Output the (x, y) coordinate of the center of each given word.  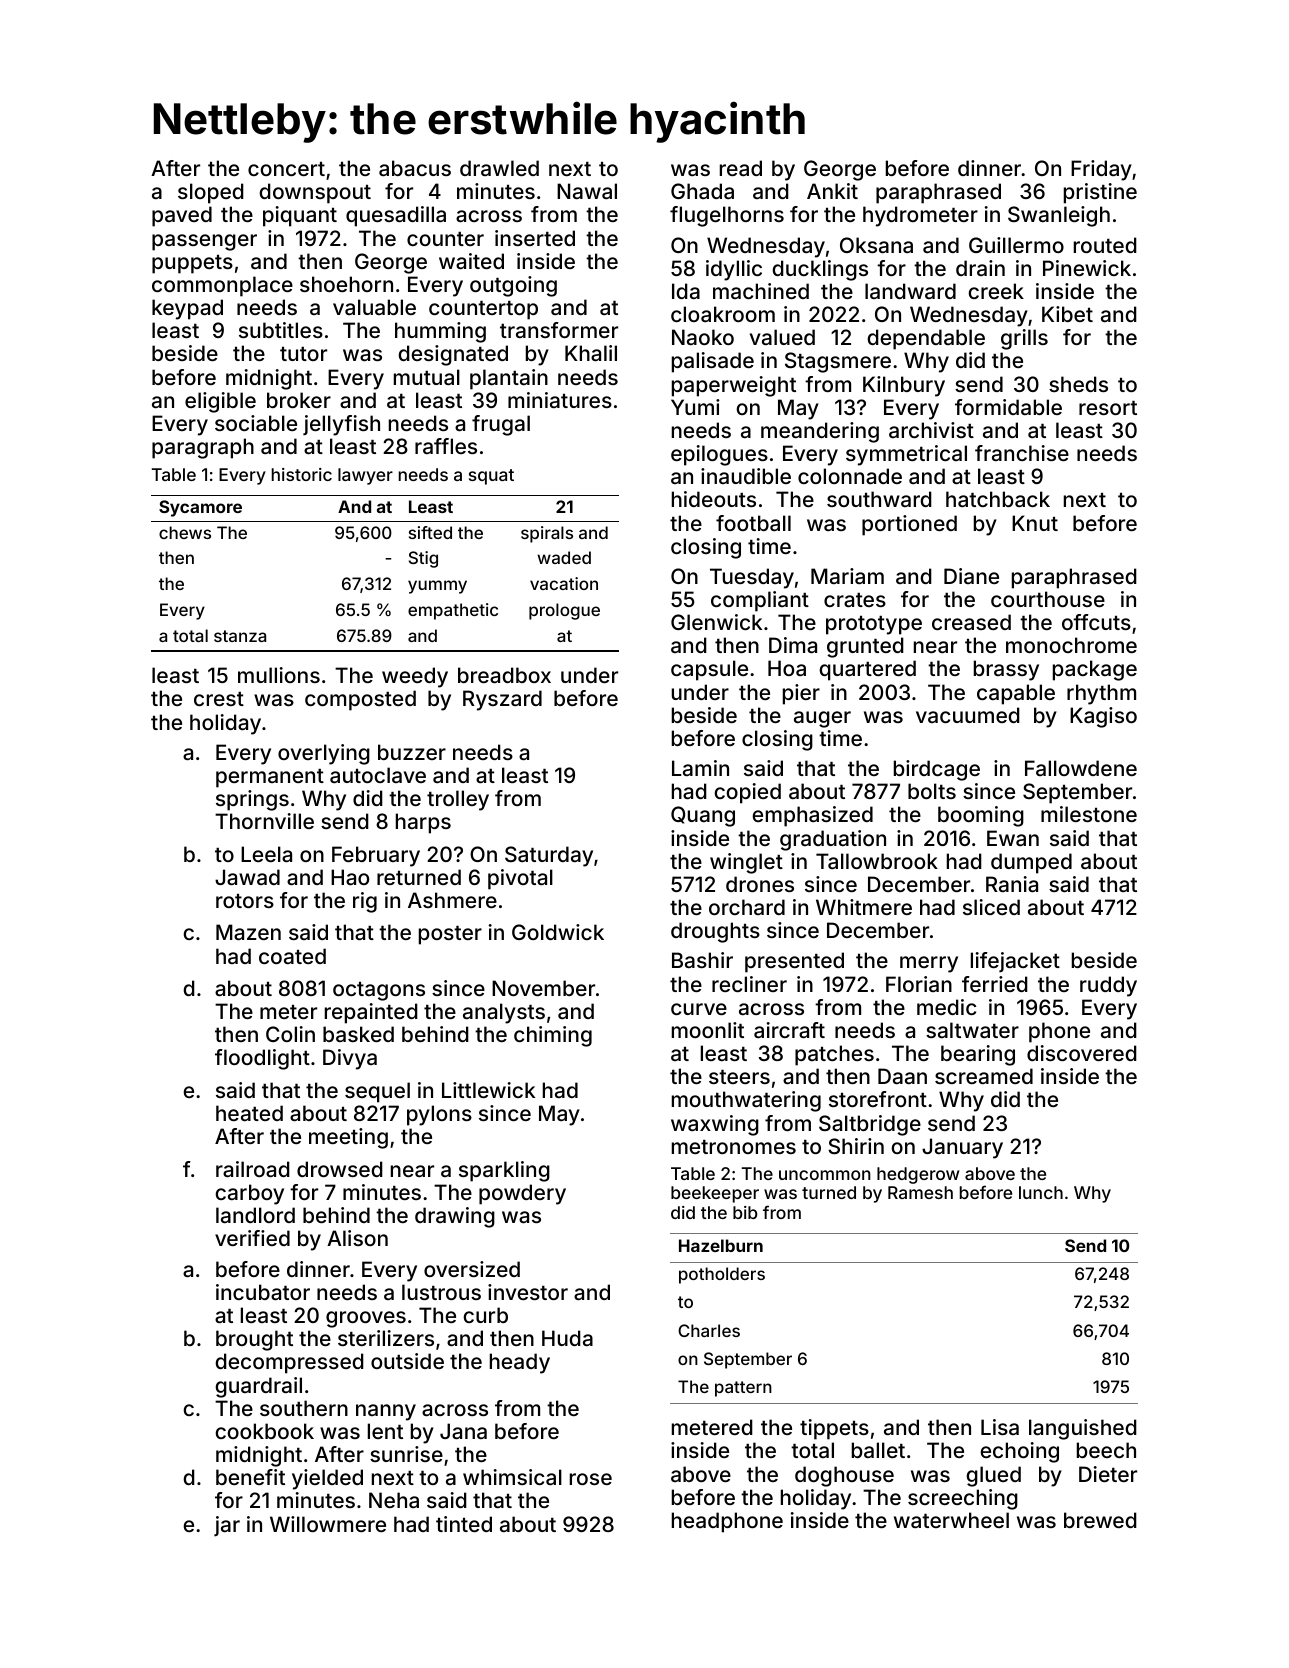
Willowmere (328, 1524)
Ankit (832, 191)
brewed (1100, 1520)
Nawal (587, 191)
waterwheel (951, 1520)
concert (286, 169)
